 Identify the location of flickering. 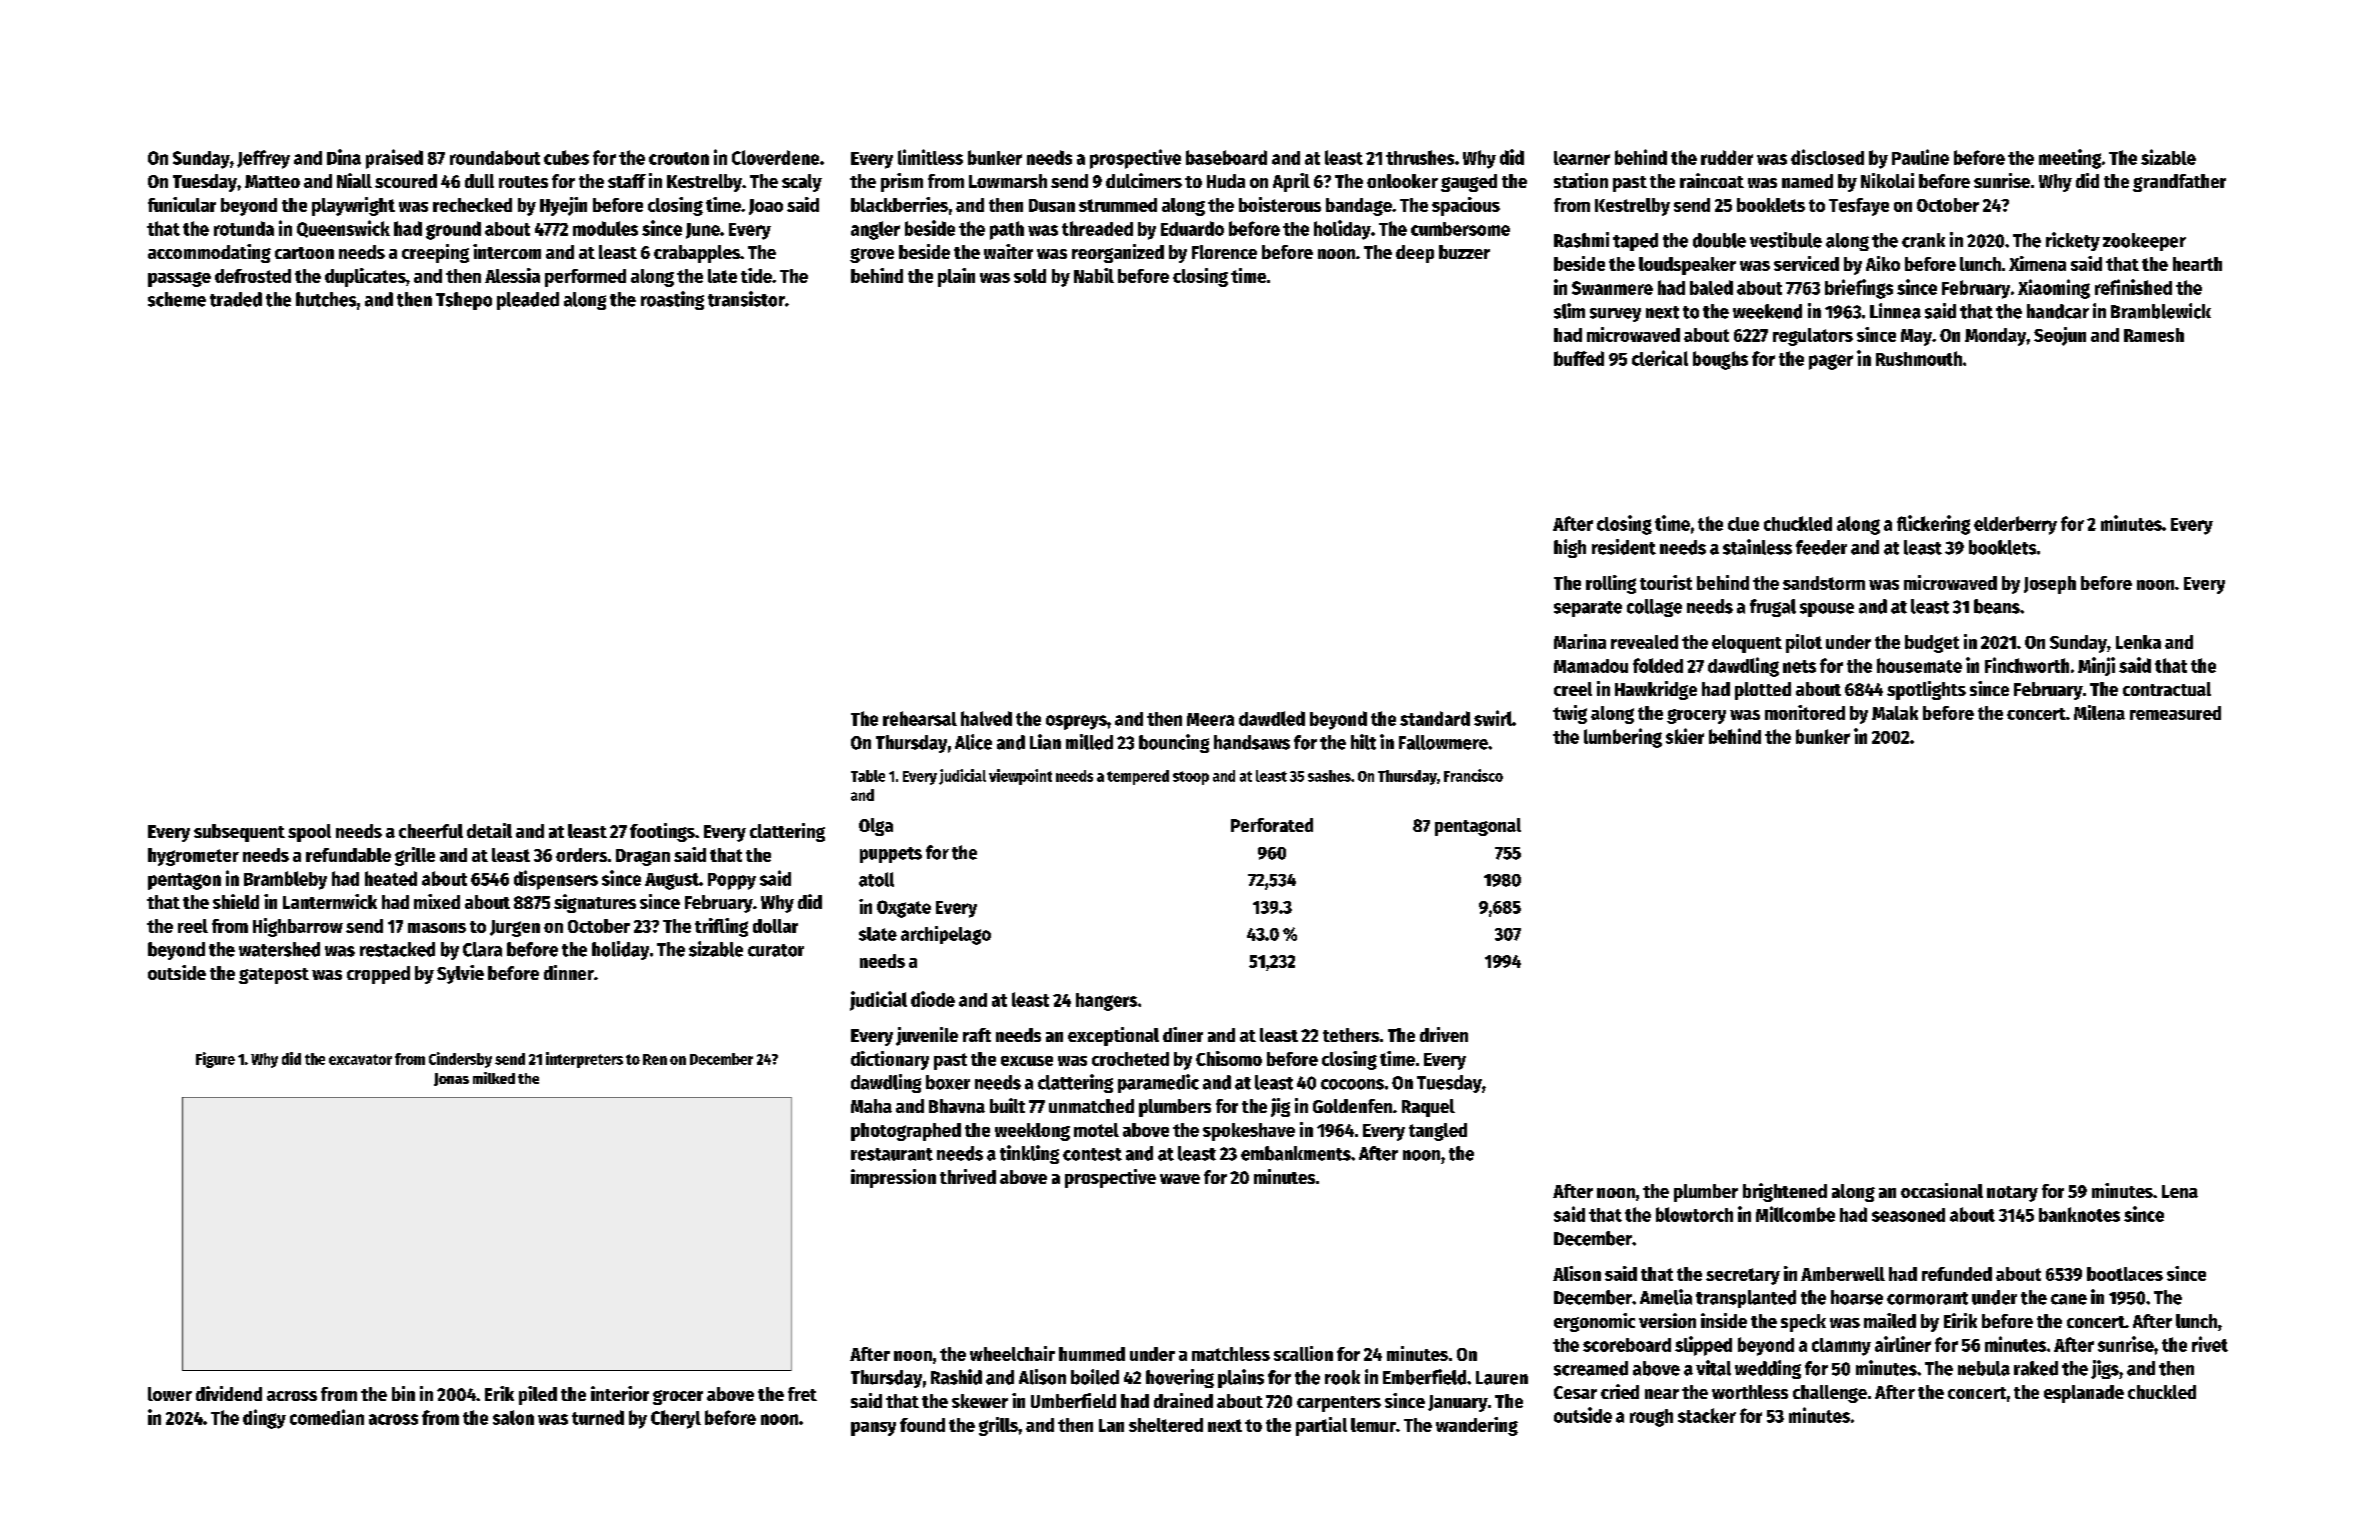
(1933, 525).
